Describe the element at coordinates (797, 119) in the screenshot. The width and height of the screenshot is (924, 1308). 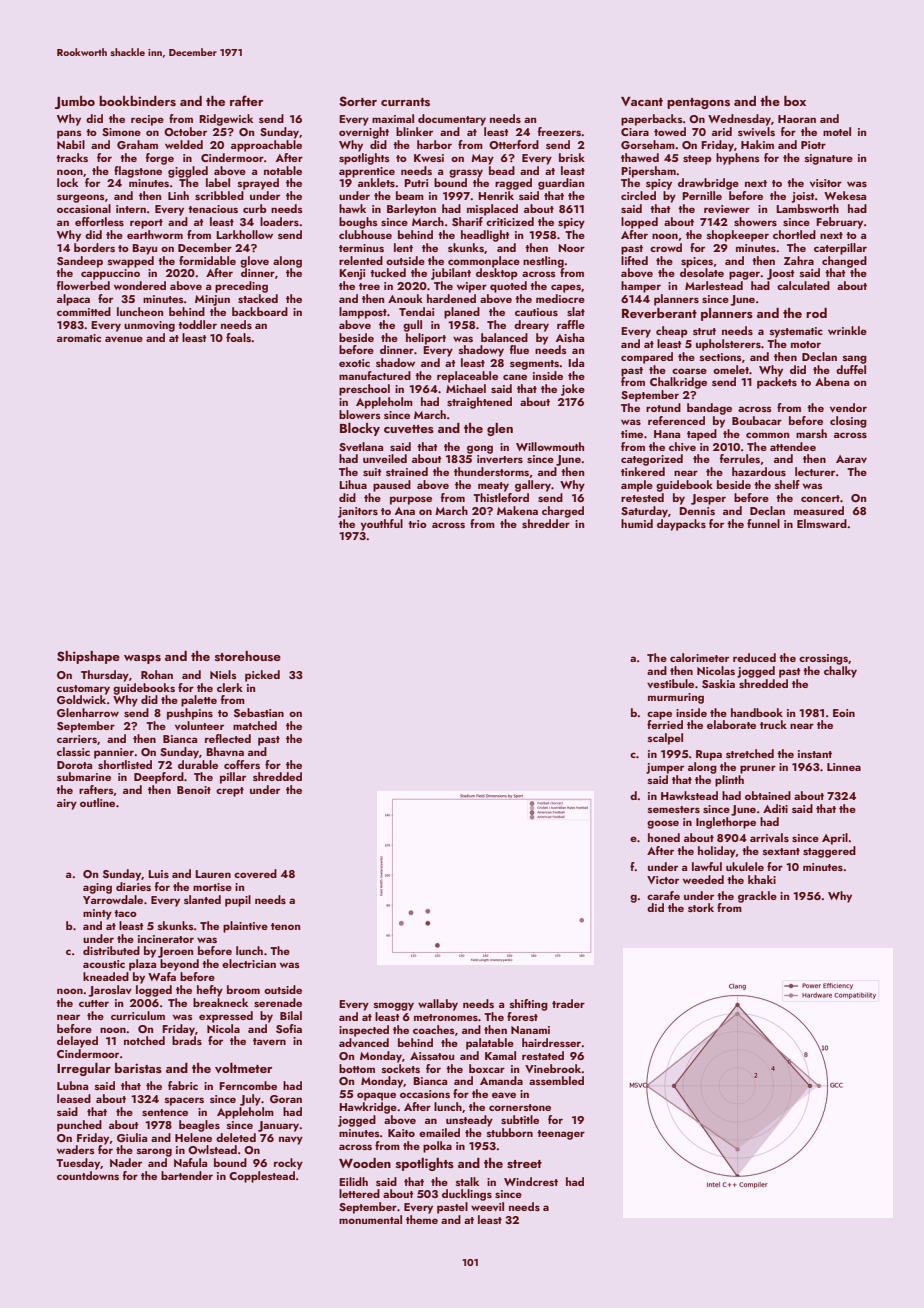
I see `Haoran` at that location.
